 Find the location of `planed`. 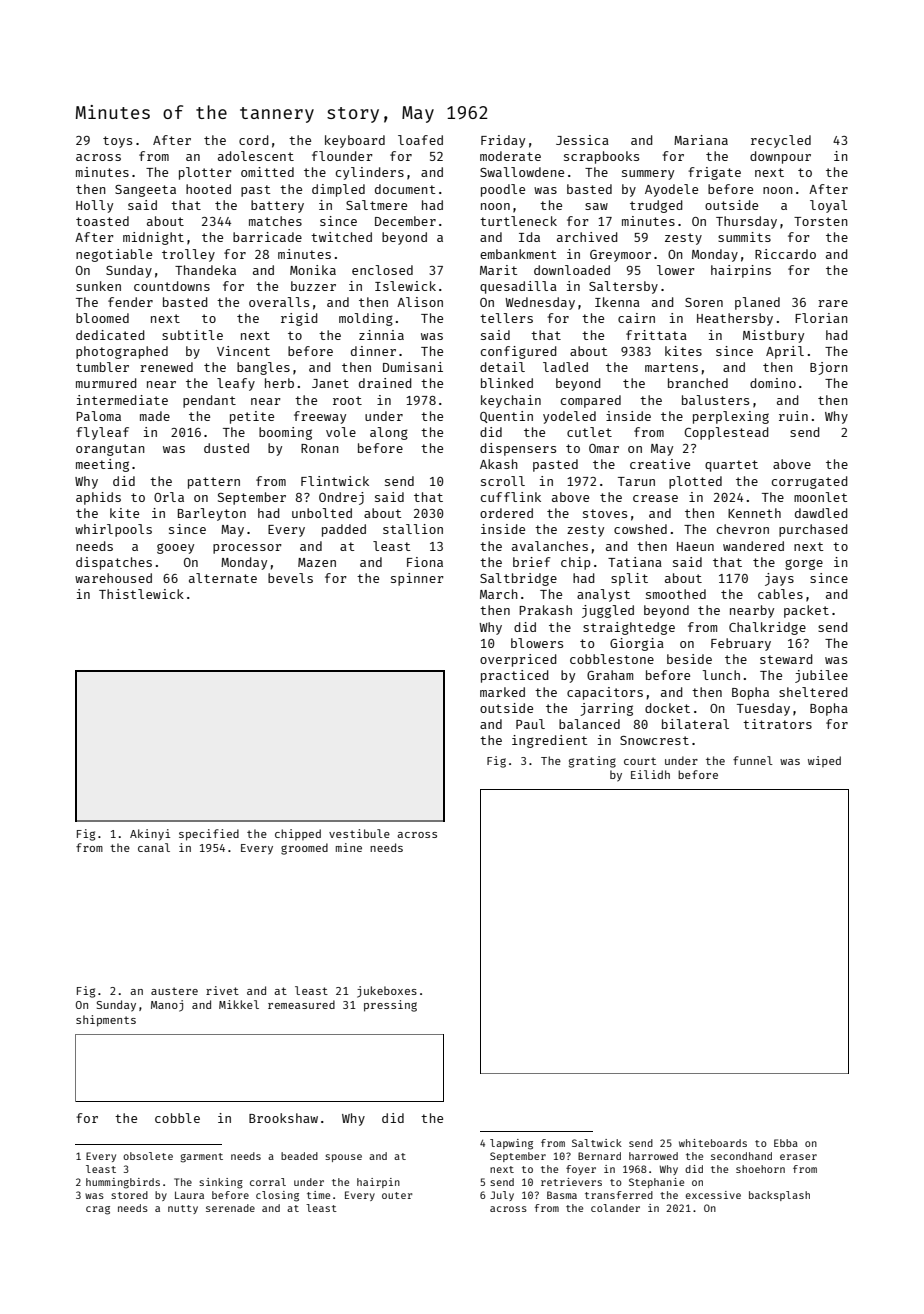

planed is located at coordinates (757, 303).
